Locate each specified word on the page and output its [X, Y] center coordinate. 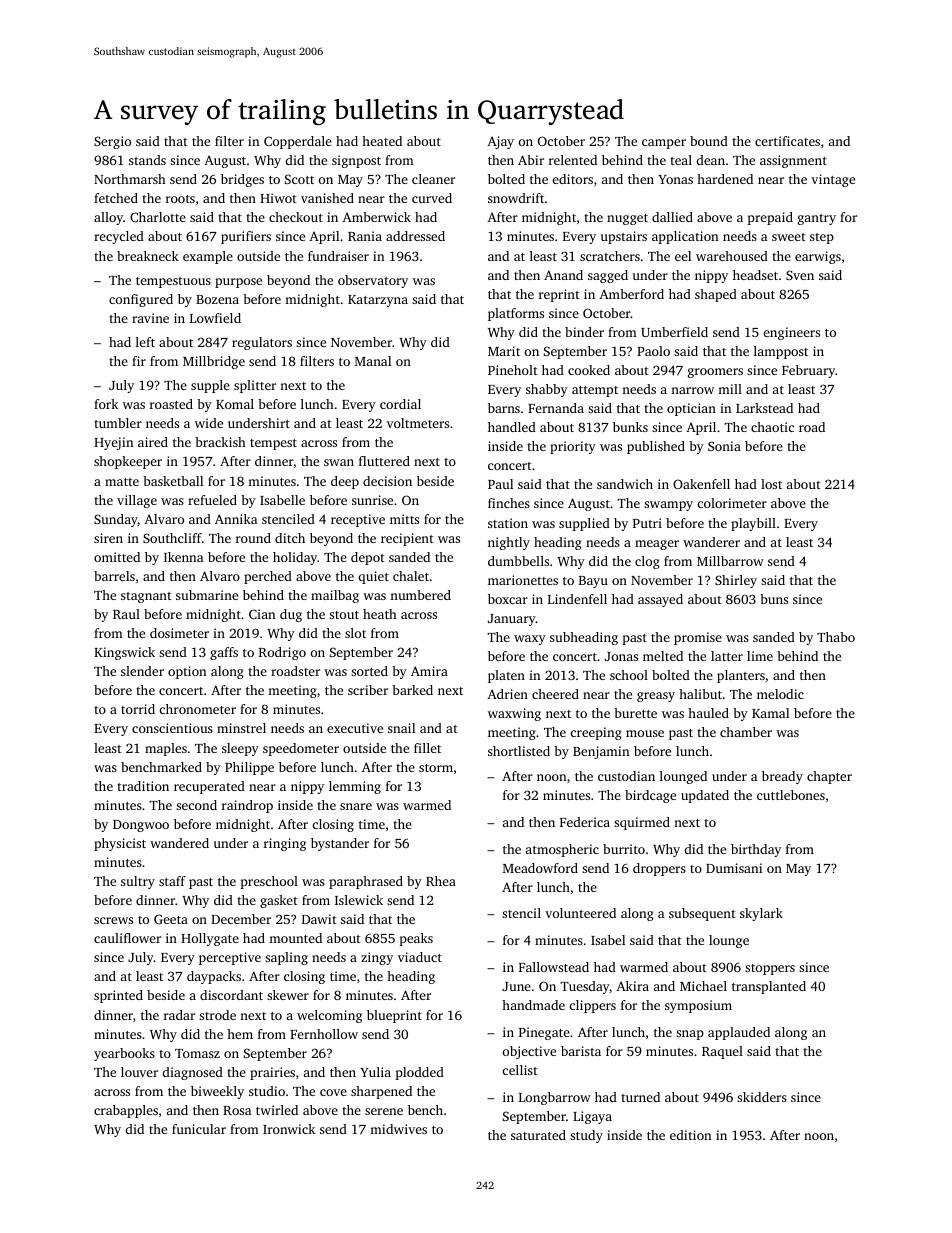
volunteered [580, 913]
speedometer [301, 749]
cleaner [433, 179]
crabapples [126, 1111]
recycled [119, 237]
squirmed [642, 823]
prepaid [770, 218]
